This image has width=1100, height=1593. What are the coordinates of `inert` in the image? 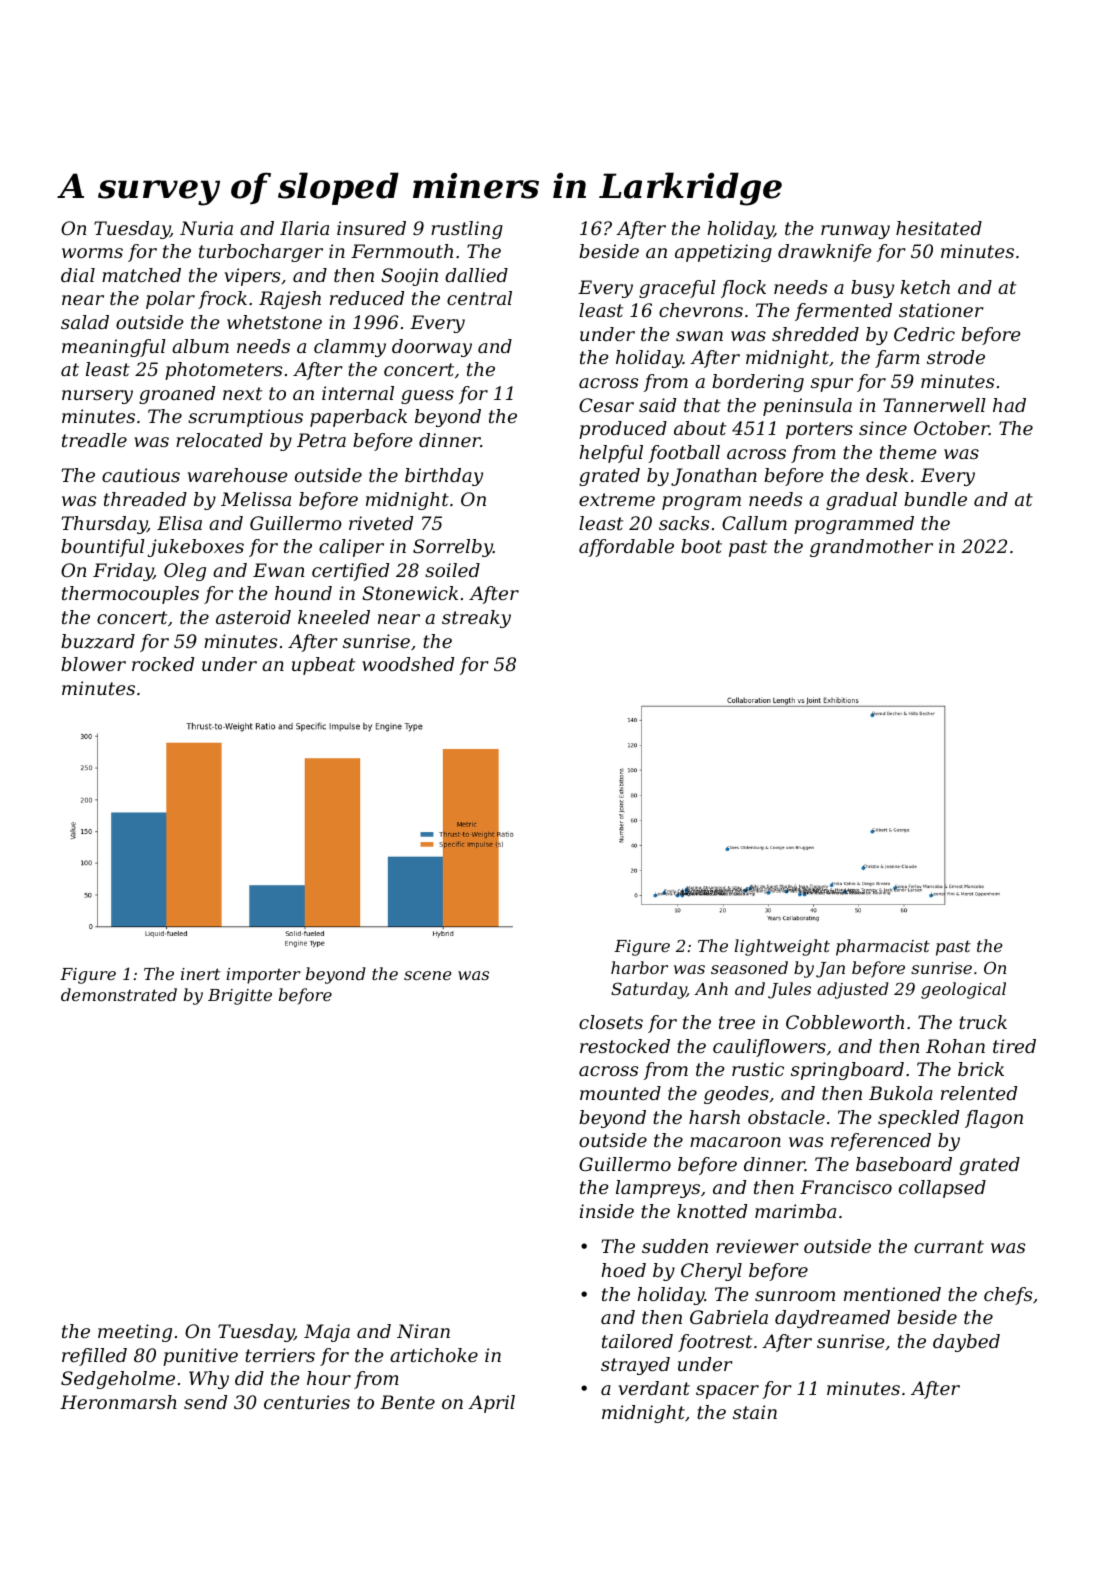 It's located at (200, 974).
